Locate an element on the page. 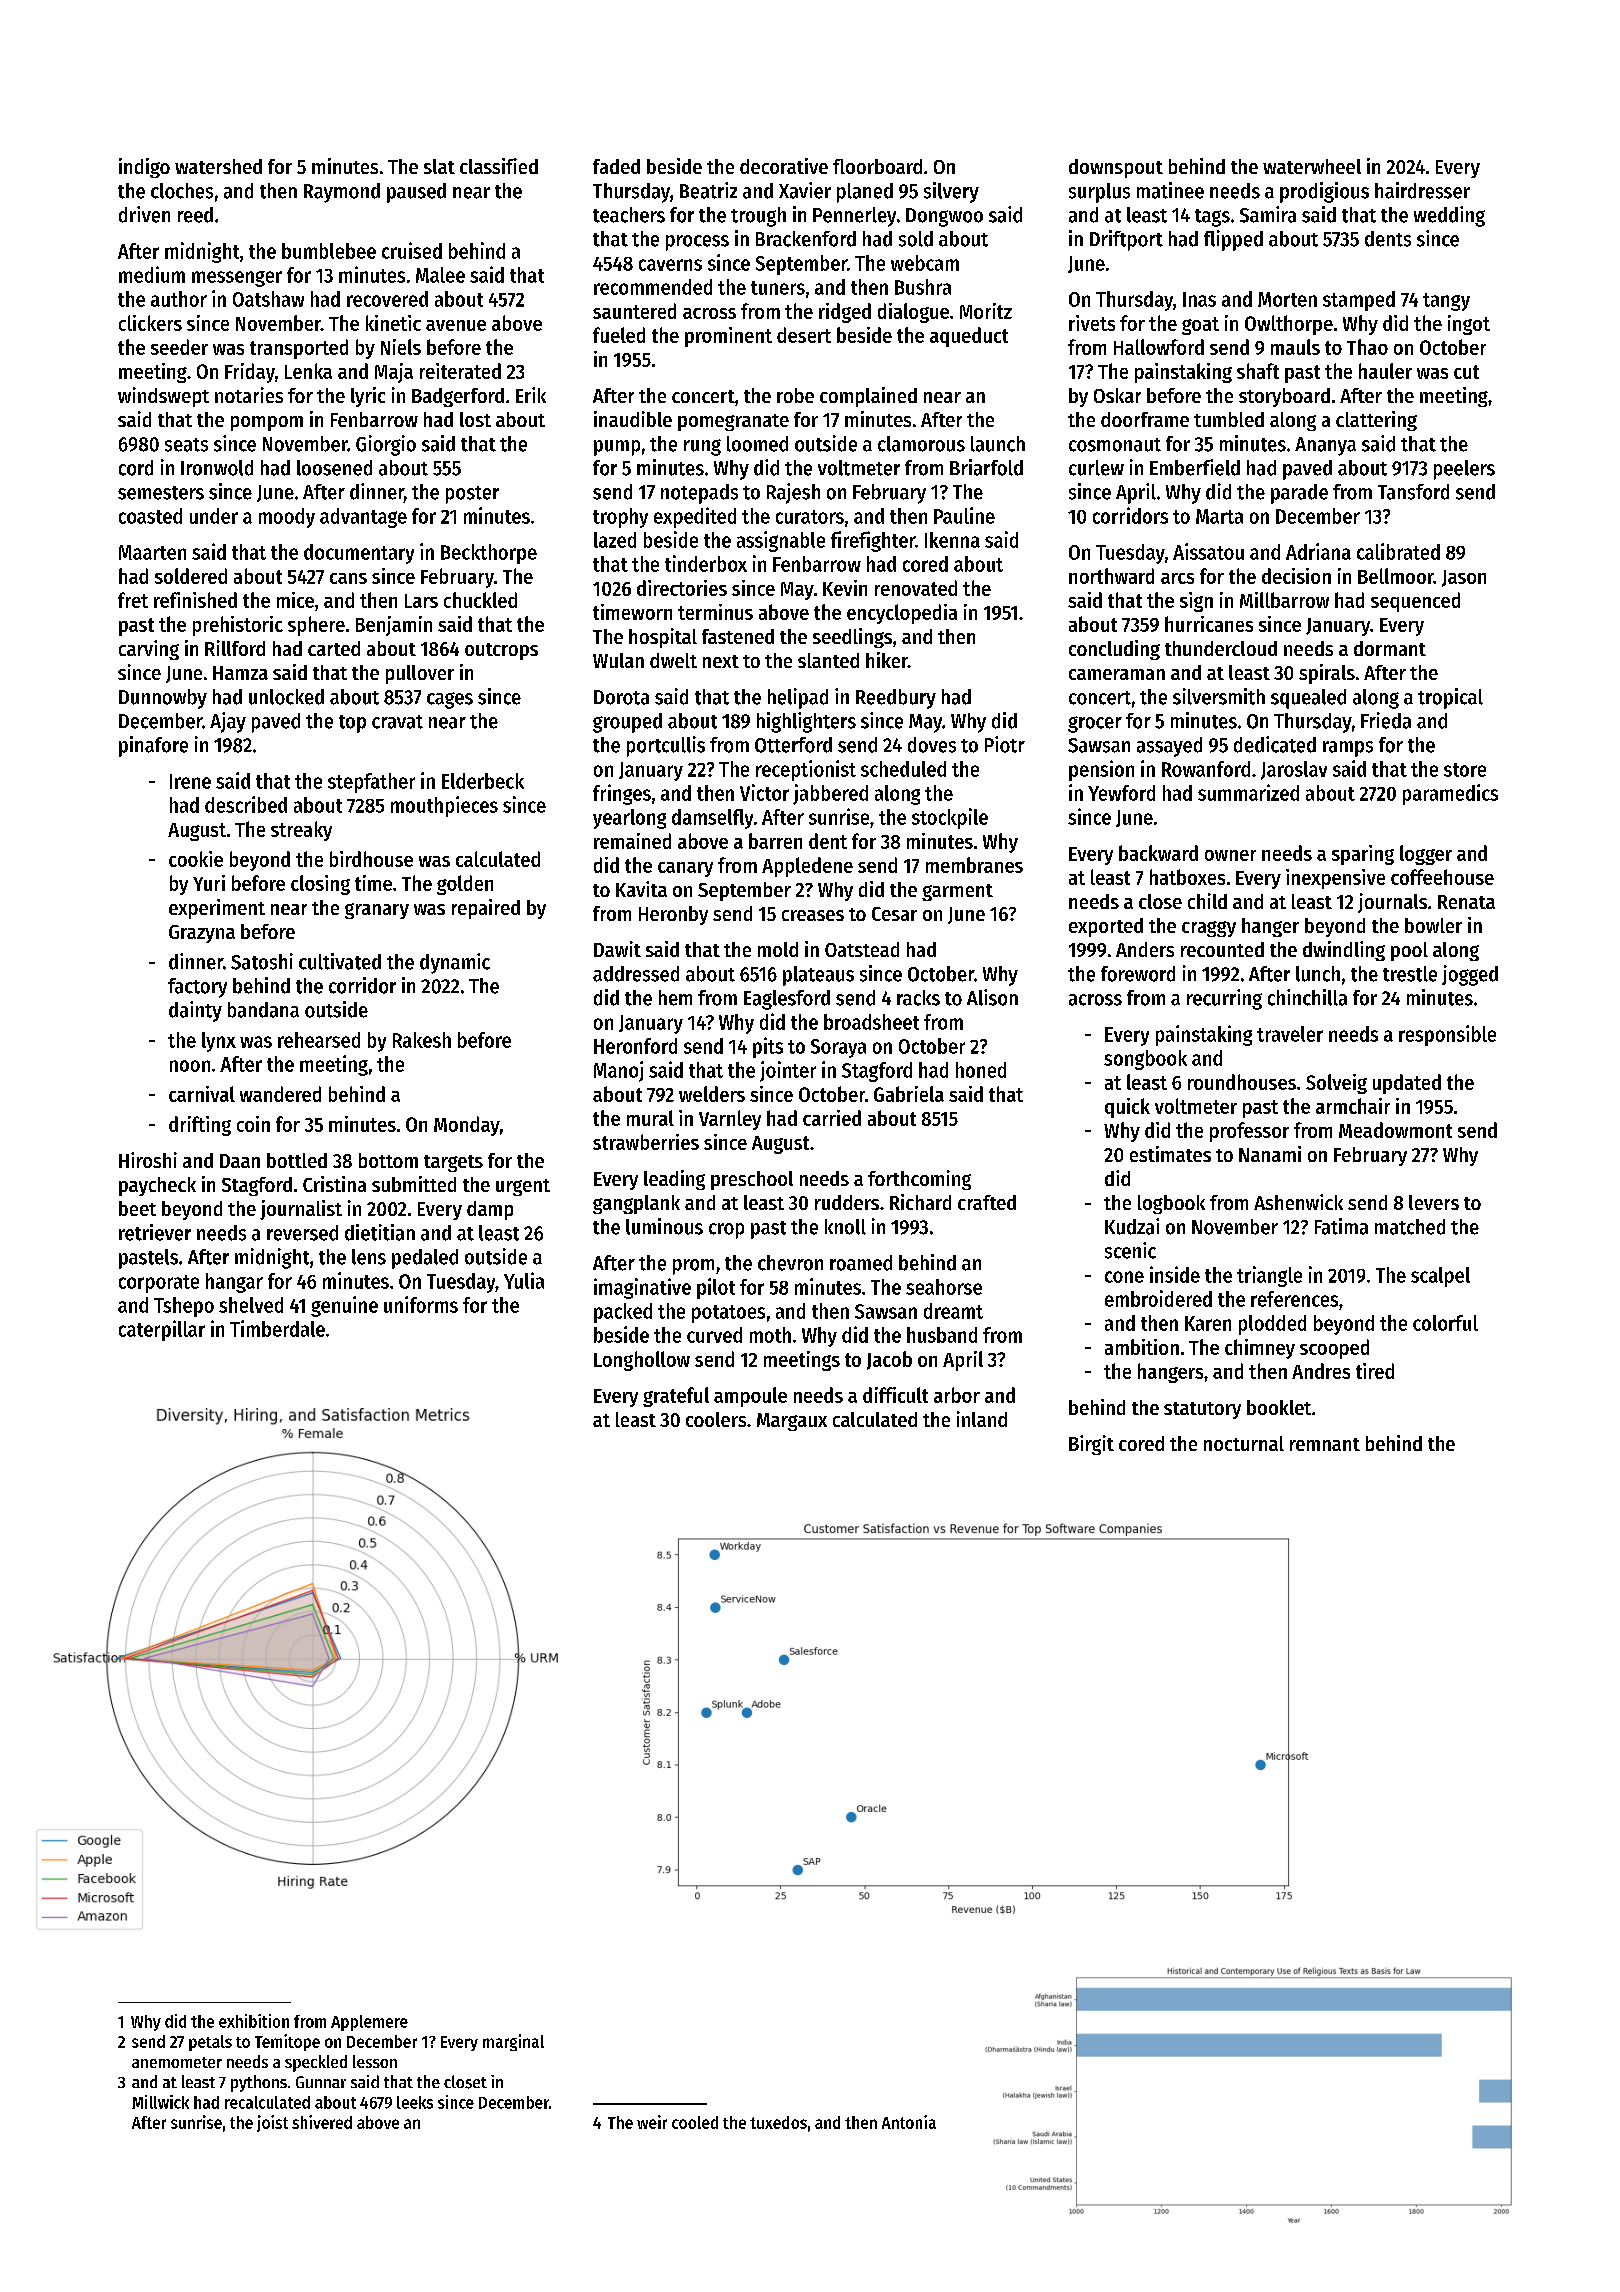  hairdresser is located at coordinates (1422, 190).
